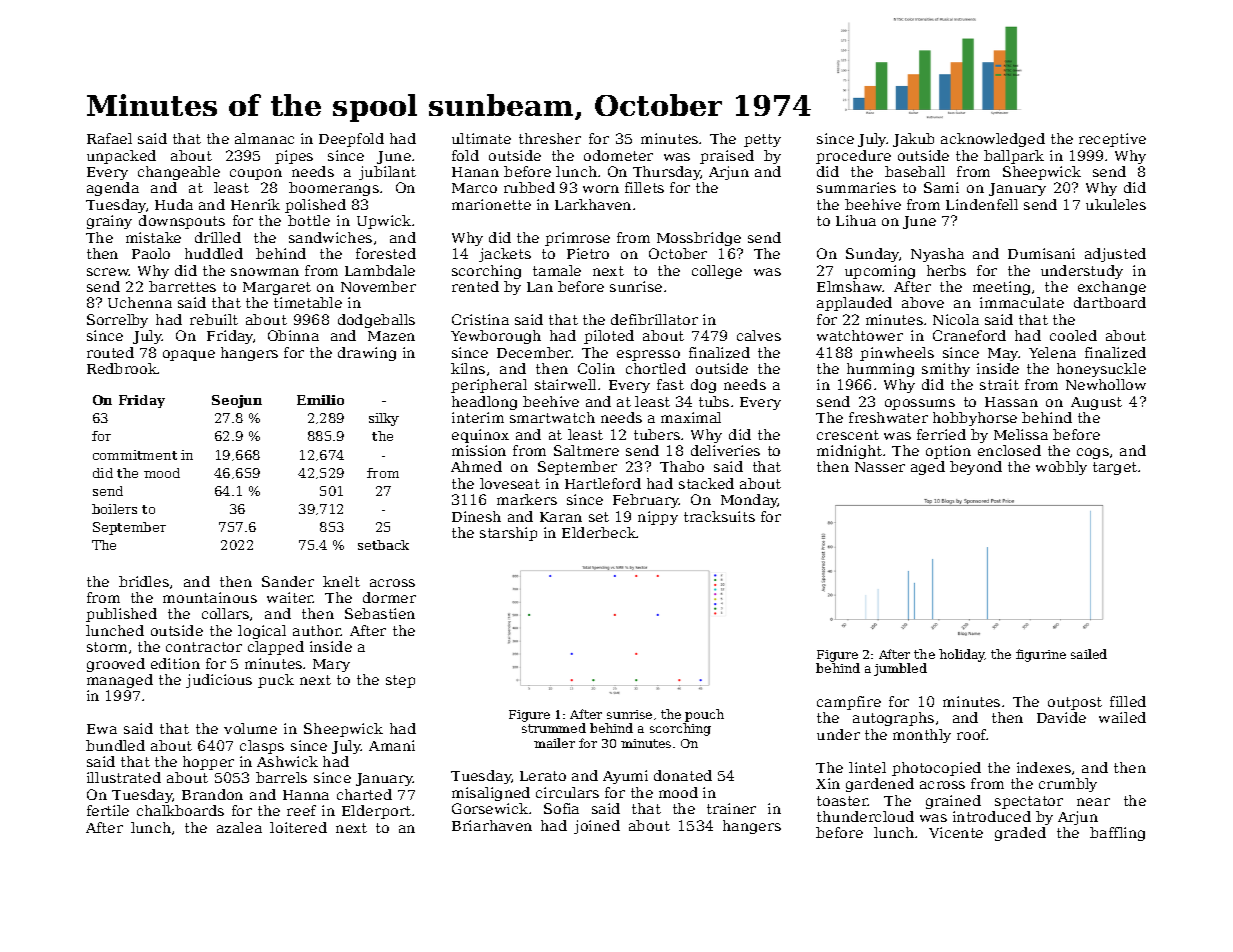 The width and height of the screenshot is (1233, 952). I want to click on chortled, so click(656, 368).
